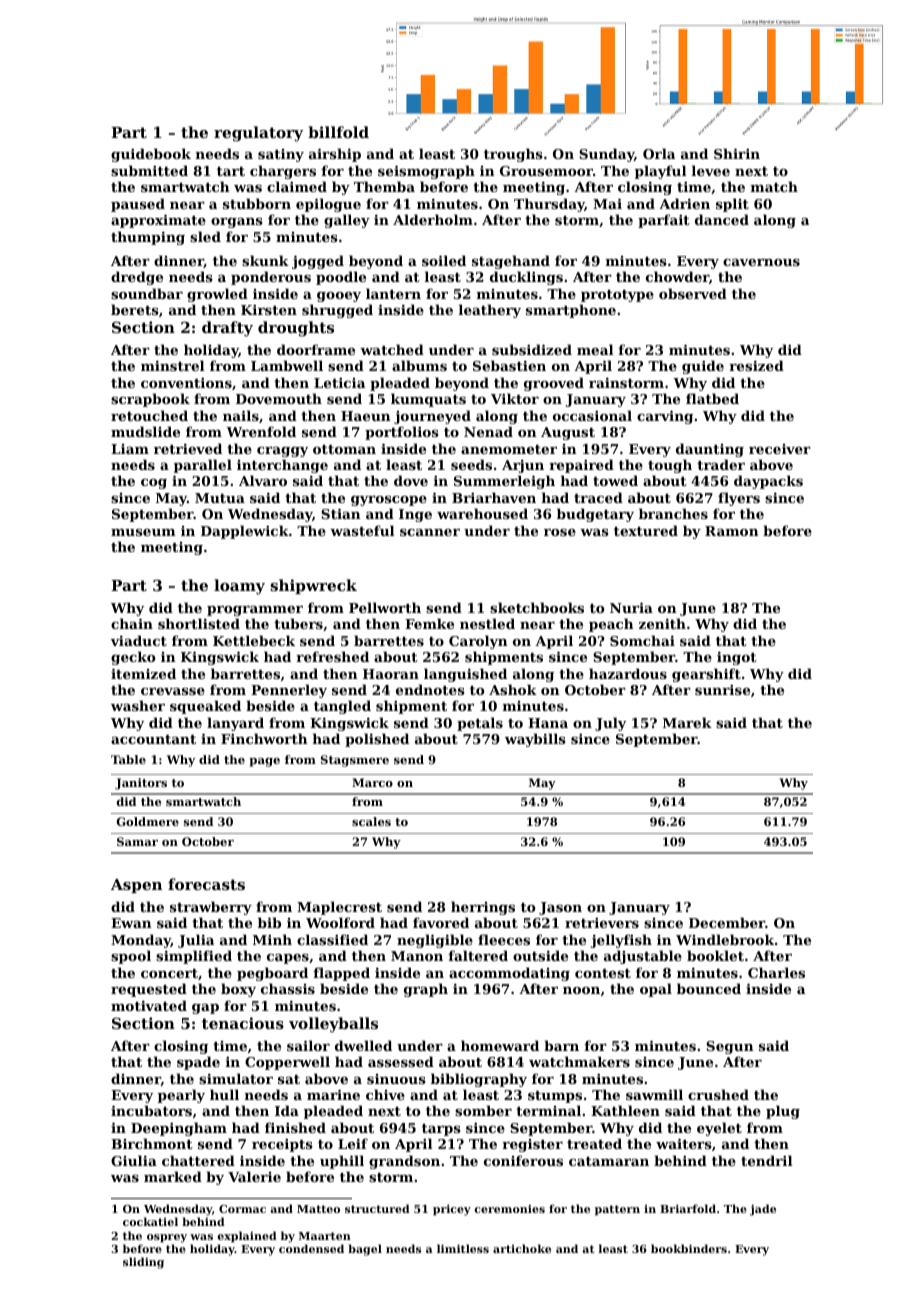 This screenshot has height=1308, width=924. I want to click on endnotes, so click(430, 689).
